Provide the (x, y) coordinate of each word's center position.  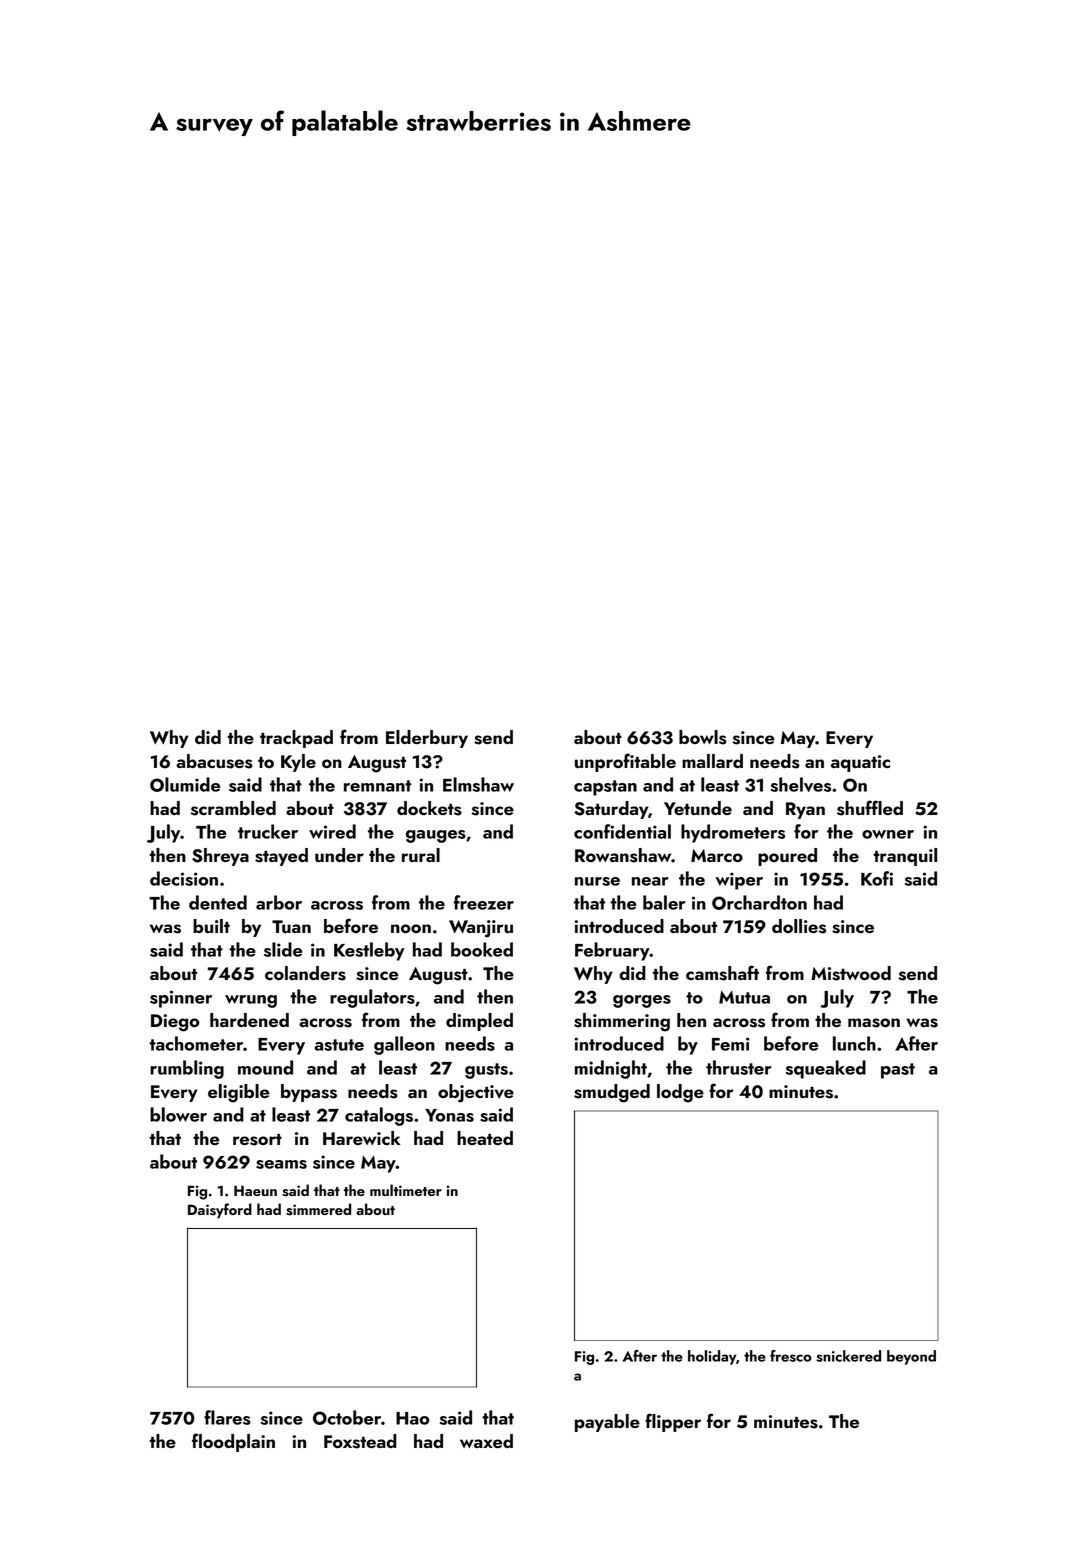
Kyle (298, 763)
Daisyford (220, 1211)
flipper (673, 1422)
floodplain (233, 1442)
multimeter (406, 1190)
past (898, 1071)
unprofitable (625, 762)
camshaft (722, 973)
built (211, 926)
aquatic (860, 763)
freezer (484, 902)
